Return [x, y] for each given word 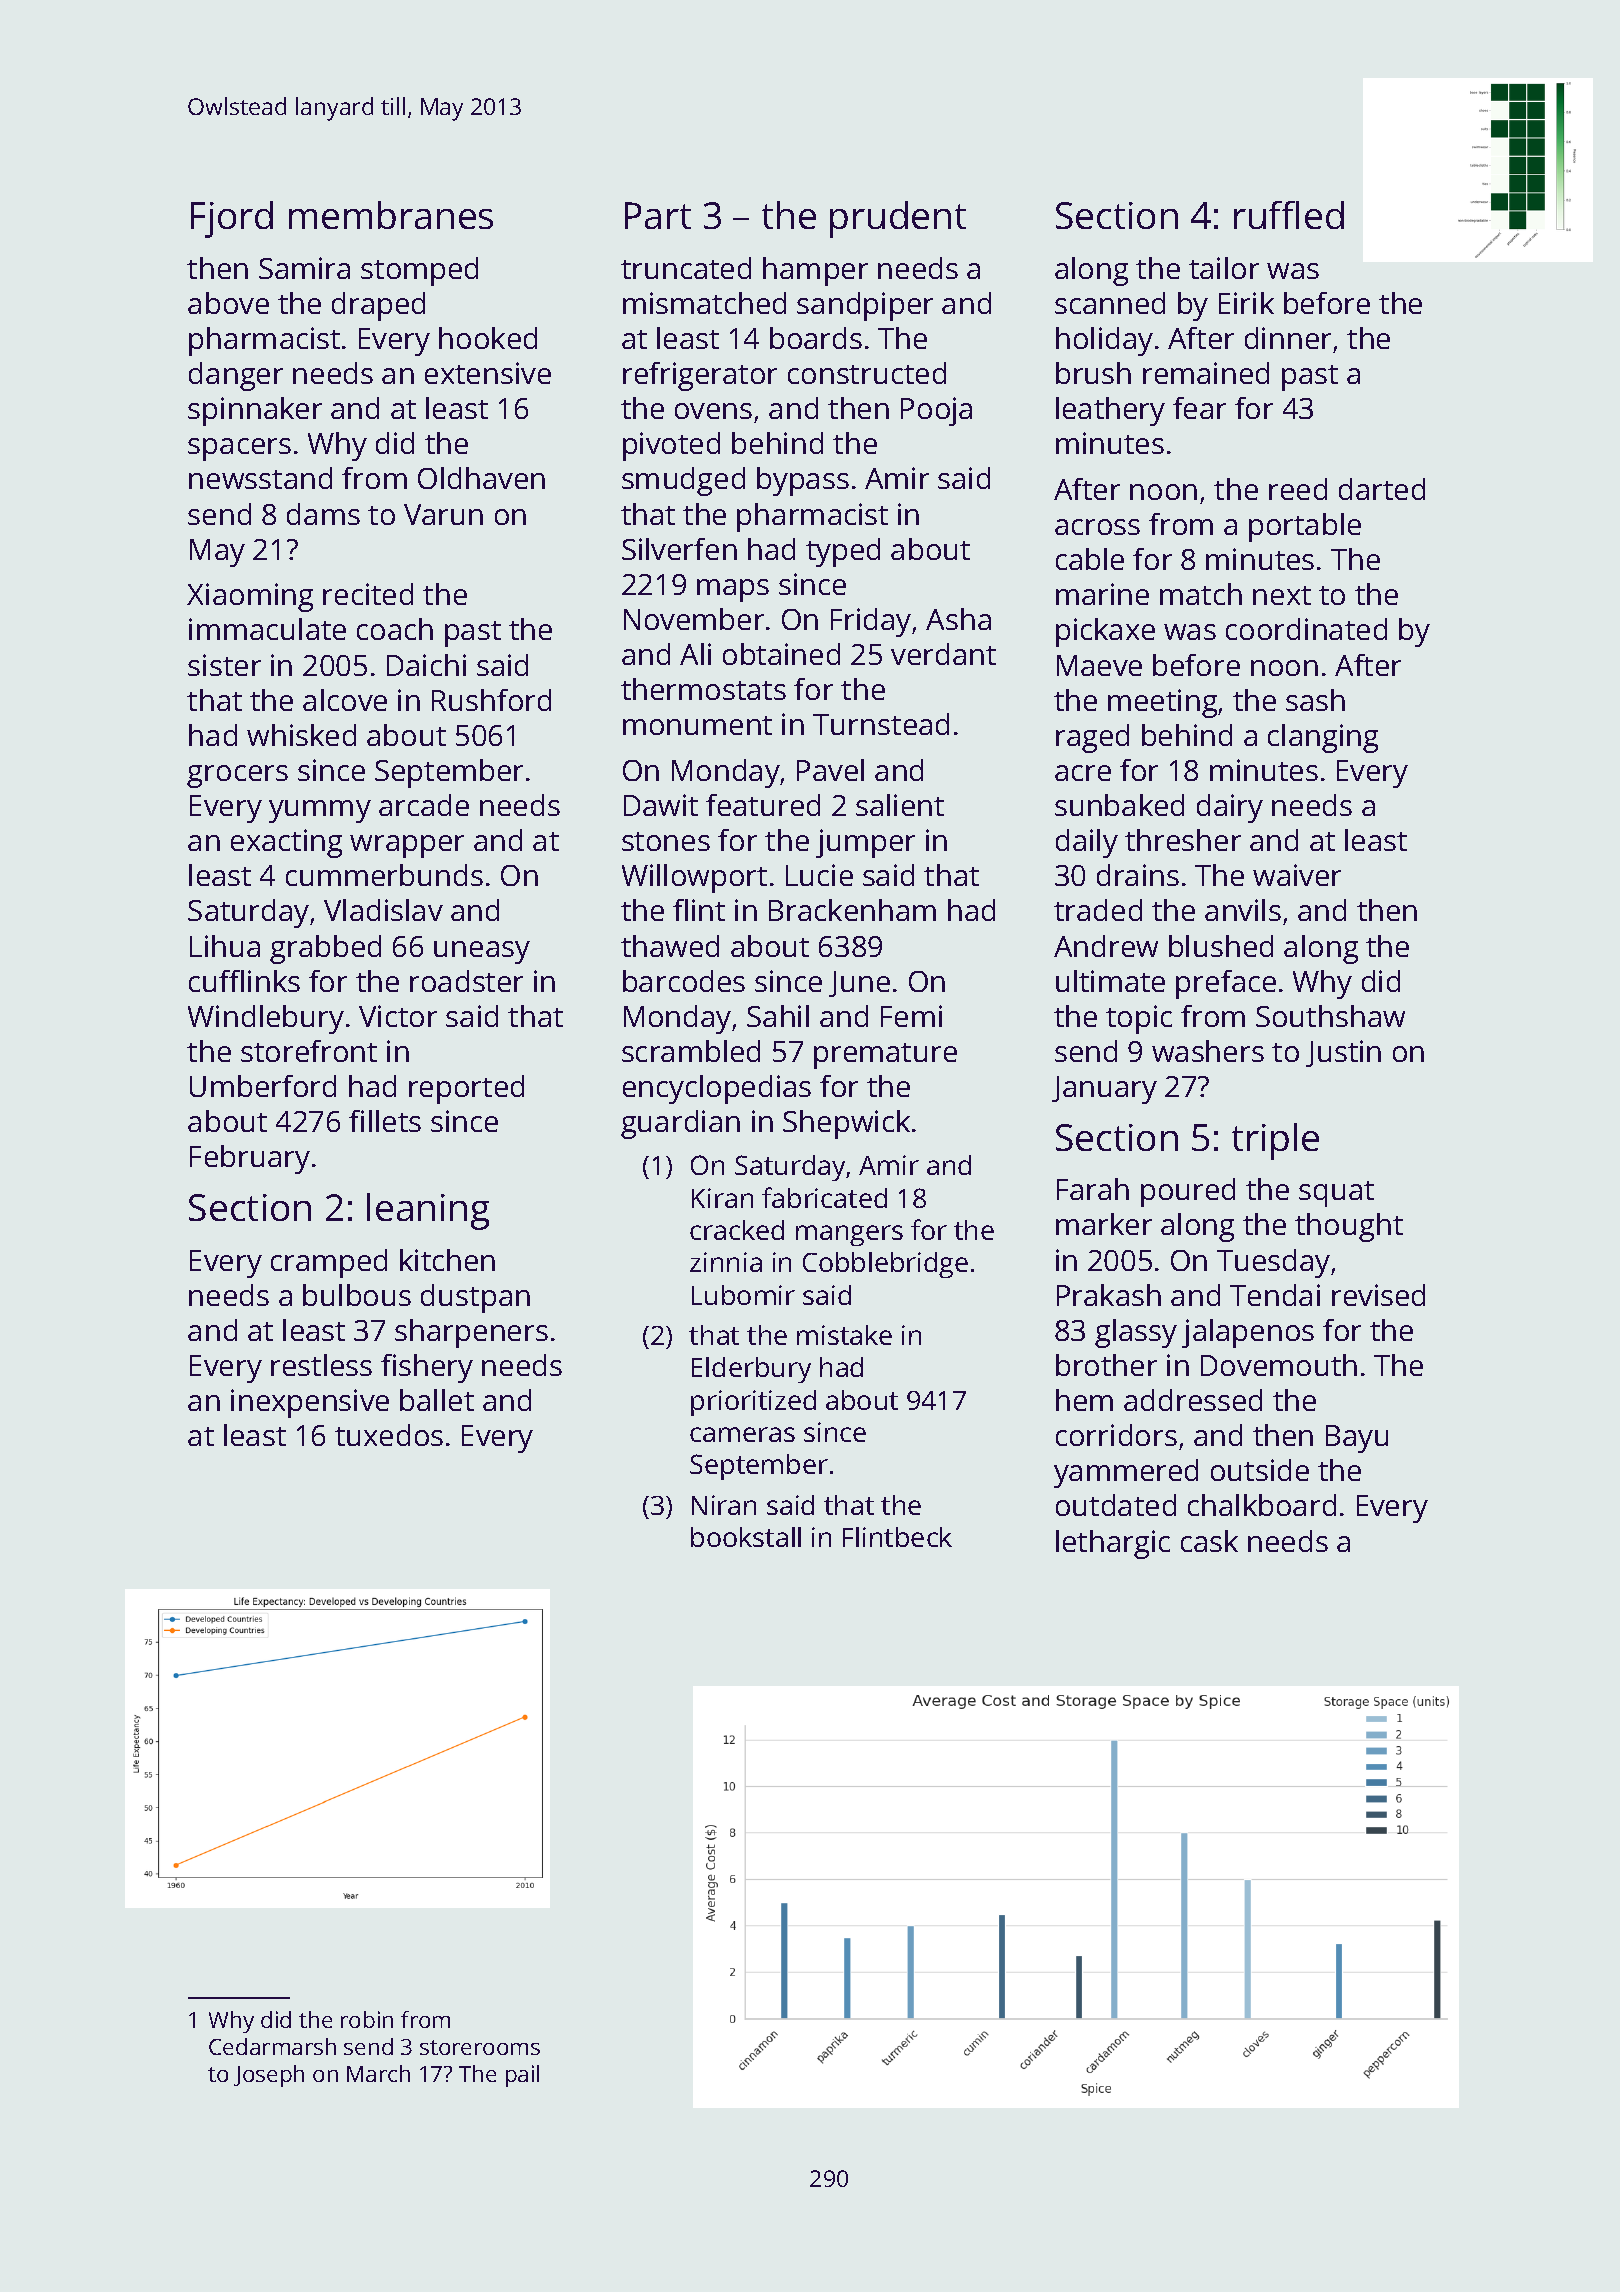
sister [224, 665]
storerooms [480, 2047]
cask [1209, 1541]
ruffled [1289, 215]
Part [658, 215]
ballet [437, 1400]
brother [1106, 1365]
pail [522, 2076]
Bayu [1357, 1439]
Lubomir [743, 1295]
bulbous [357, 1295]
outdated [1116, 1505]
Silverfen [679, 549]
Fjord [232, 219]
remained [1206, 373]
